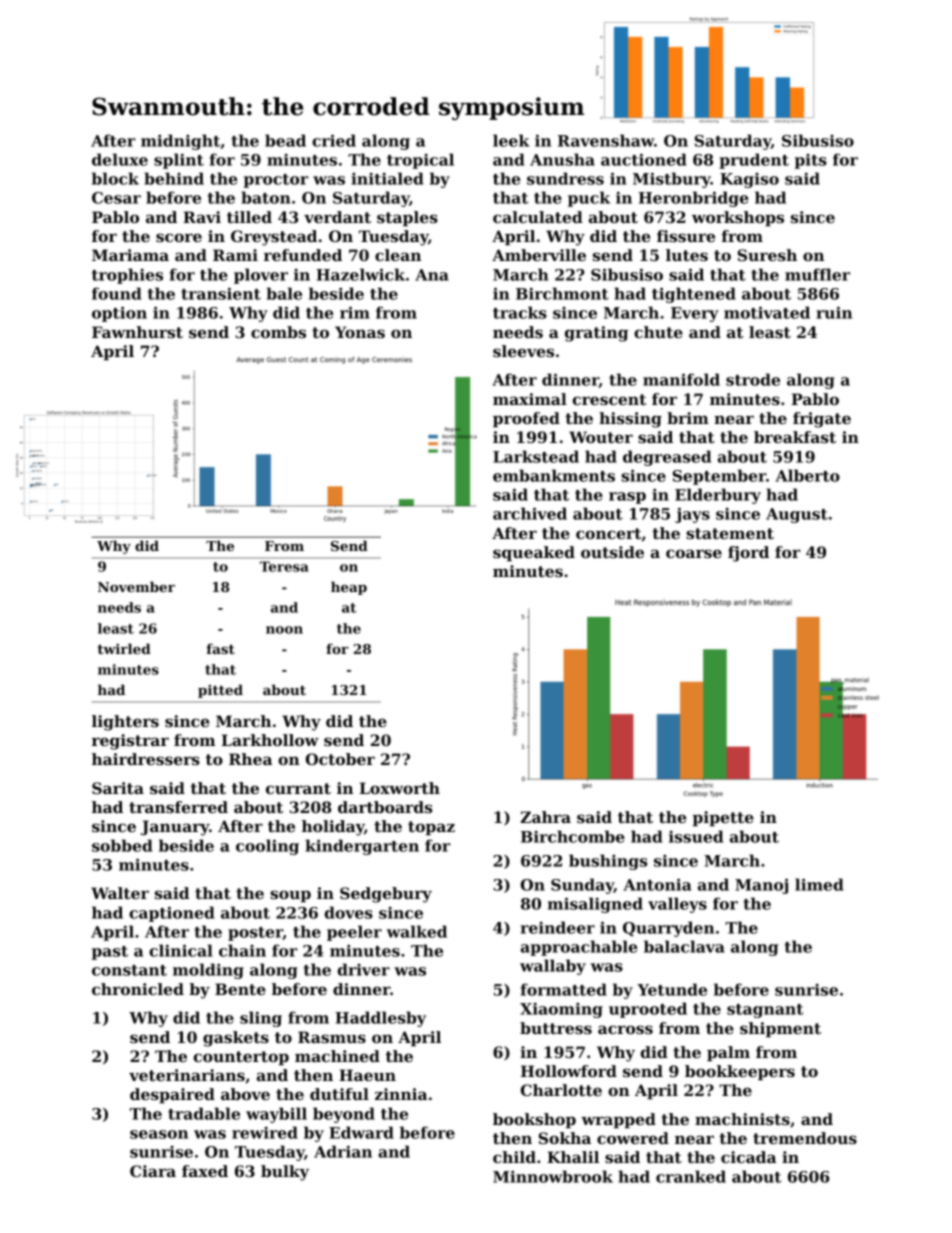  Describe the element at coordinates (399, 788) in the screenshot. I see `Loxworth` at that location.
